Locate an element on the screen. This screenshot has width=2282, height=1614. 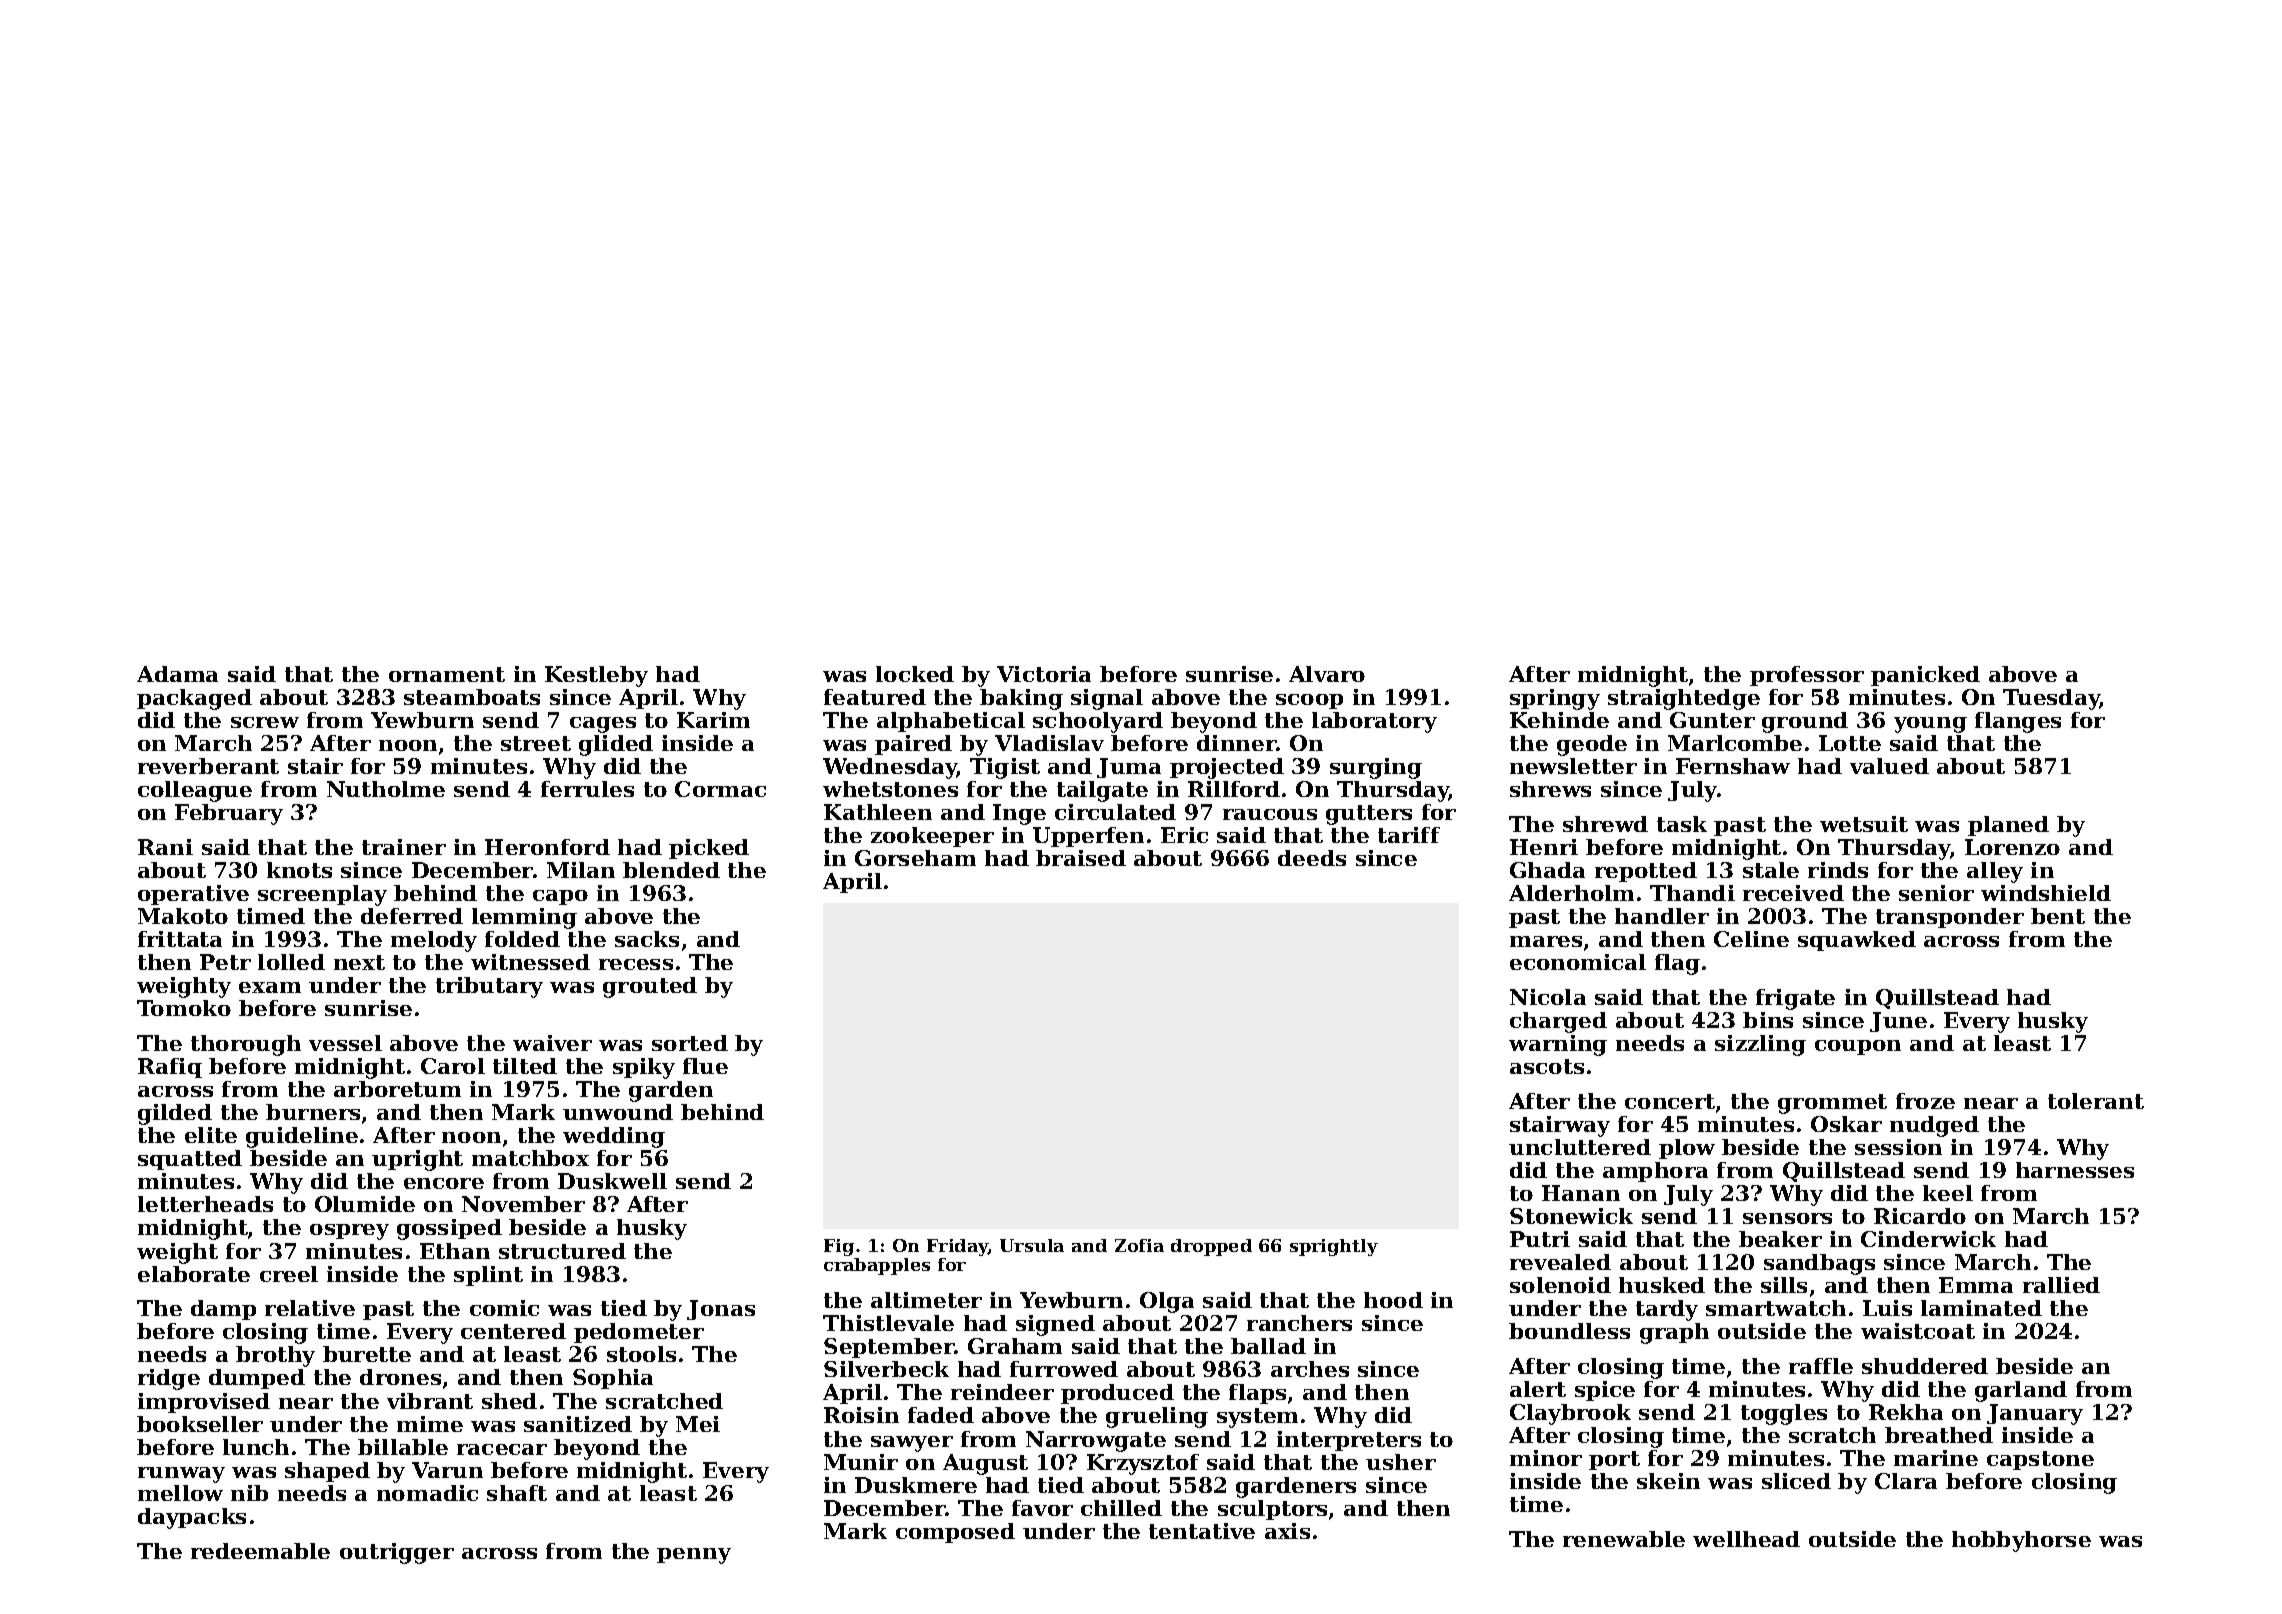
guideline is located at coordinates (302, 1137).
